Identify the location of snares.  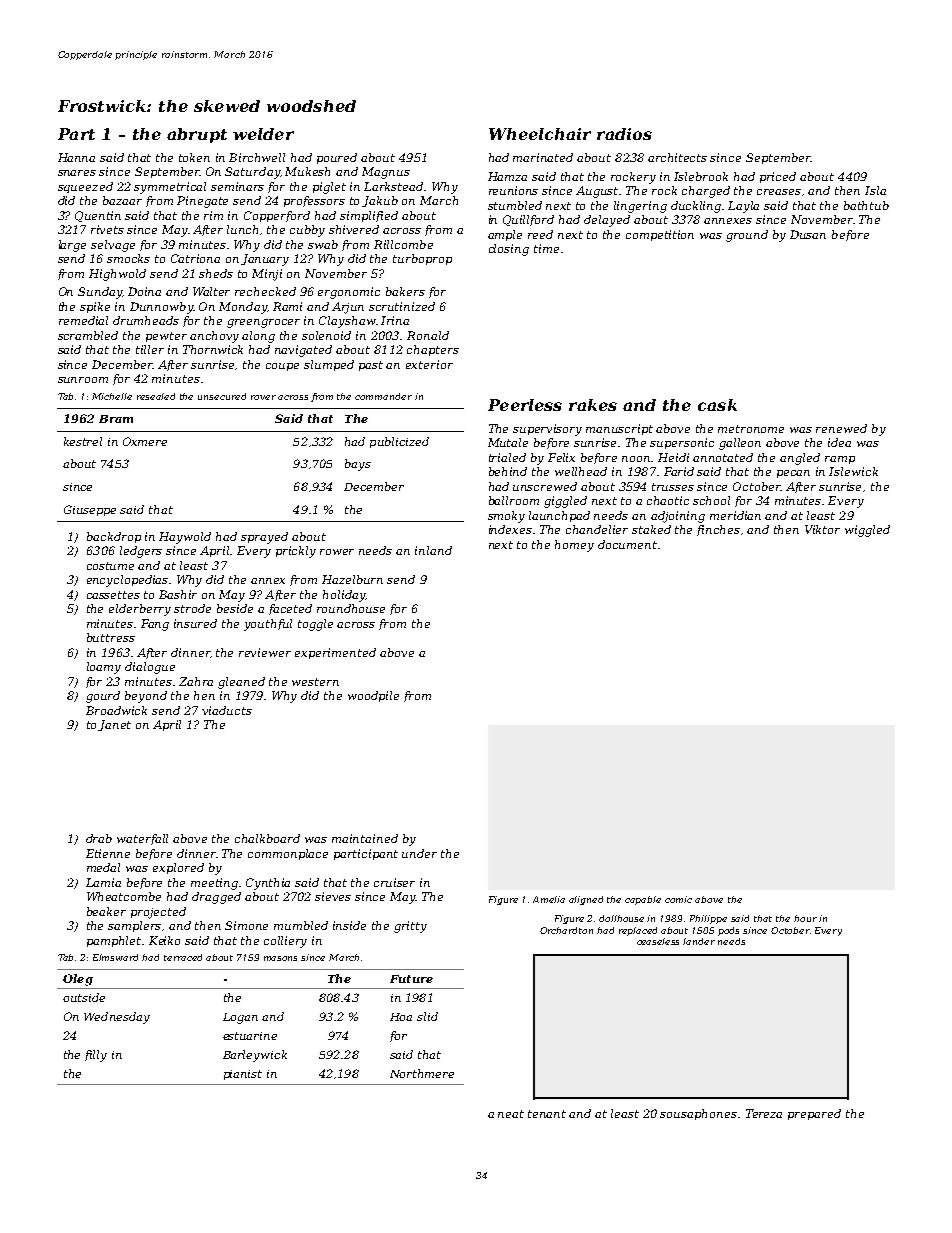
(77, 173).
